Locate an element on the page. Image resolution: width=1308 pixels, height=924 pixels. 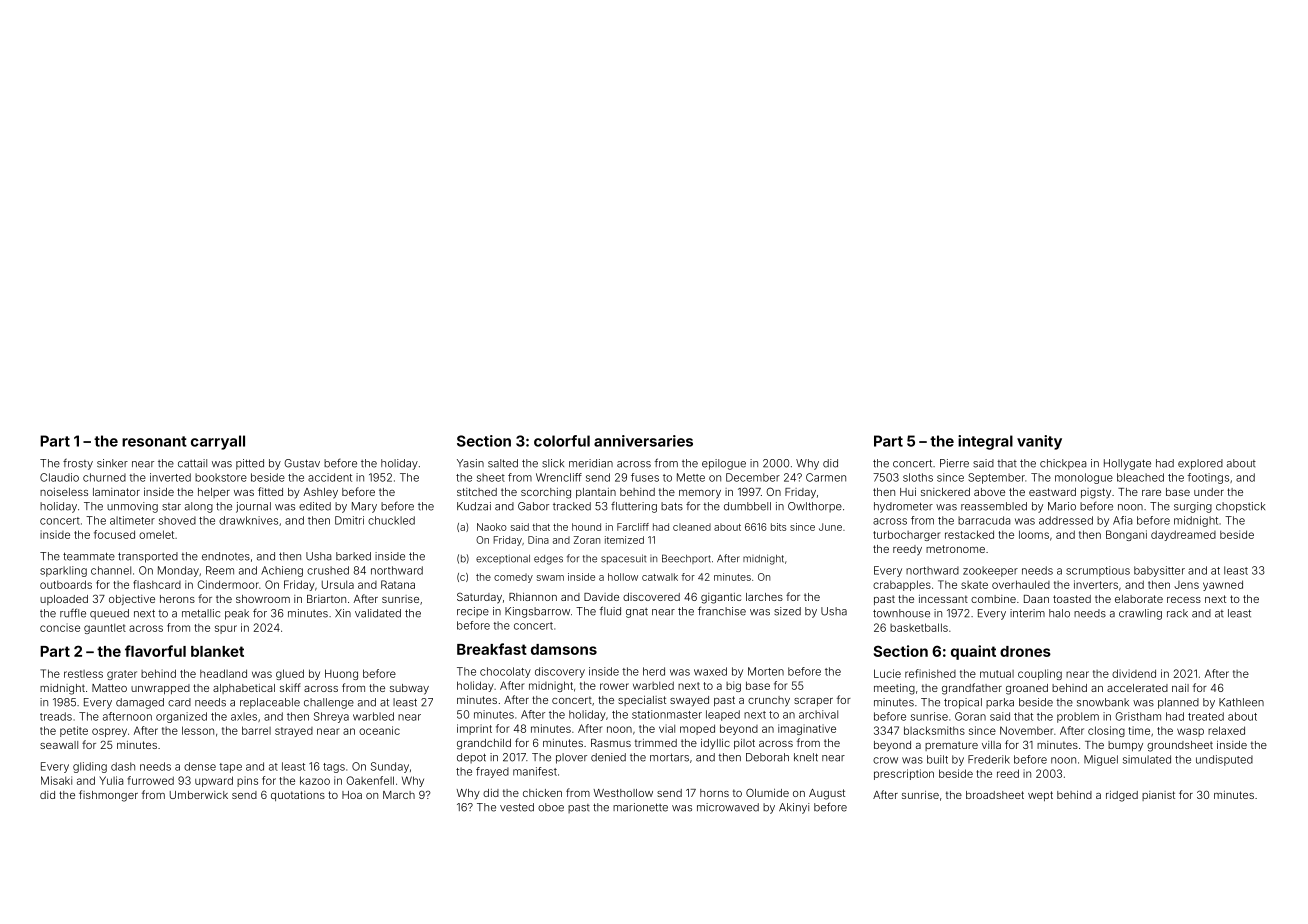
queued is located at coordinates (109, 614).
